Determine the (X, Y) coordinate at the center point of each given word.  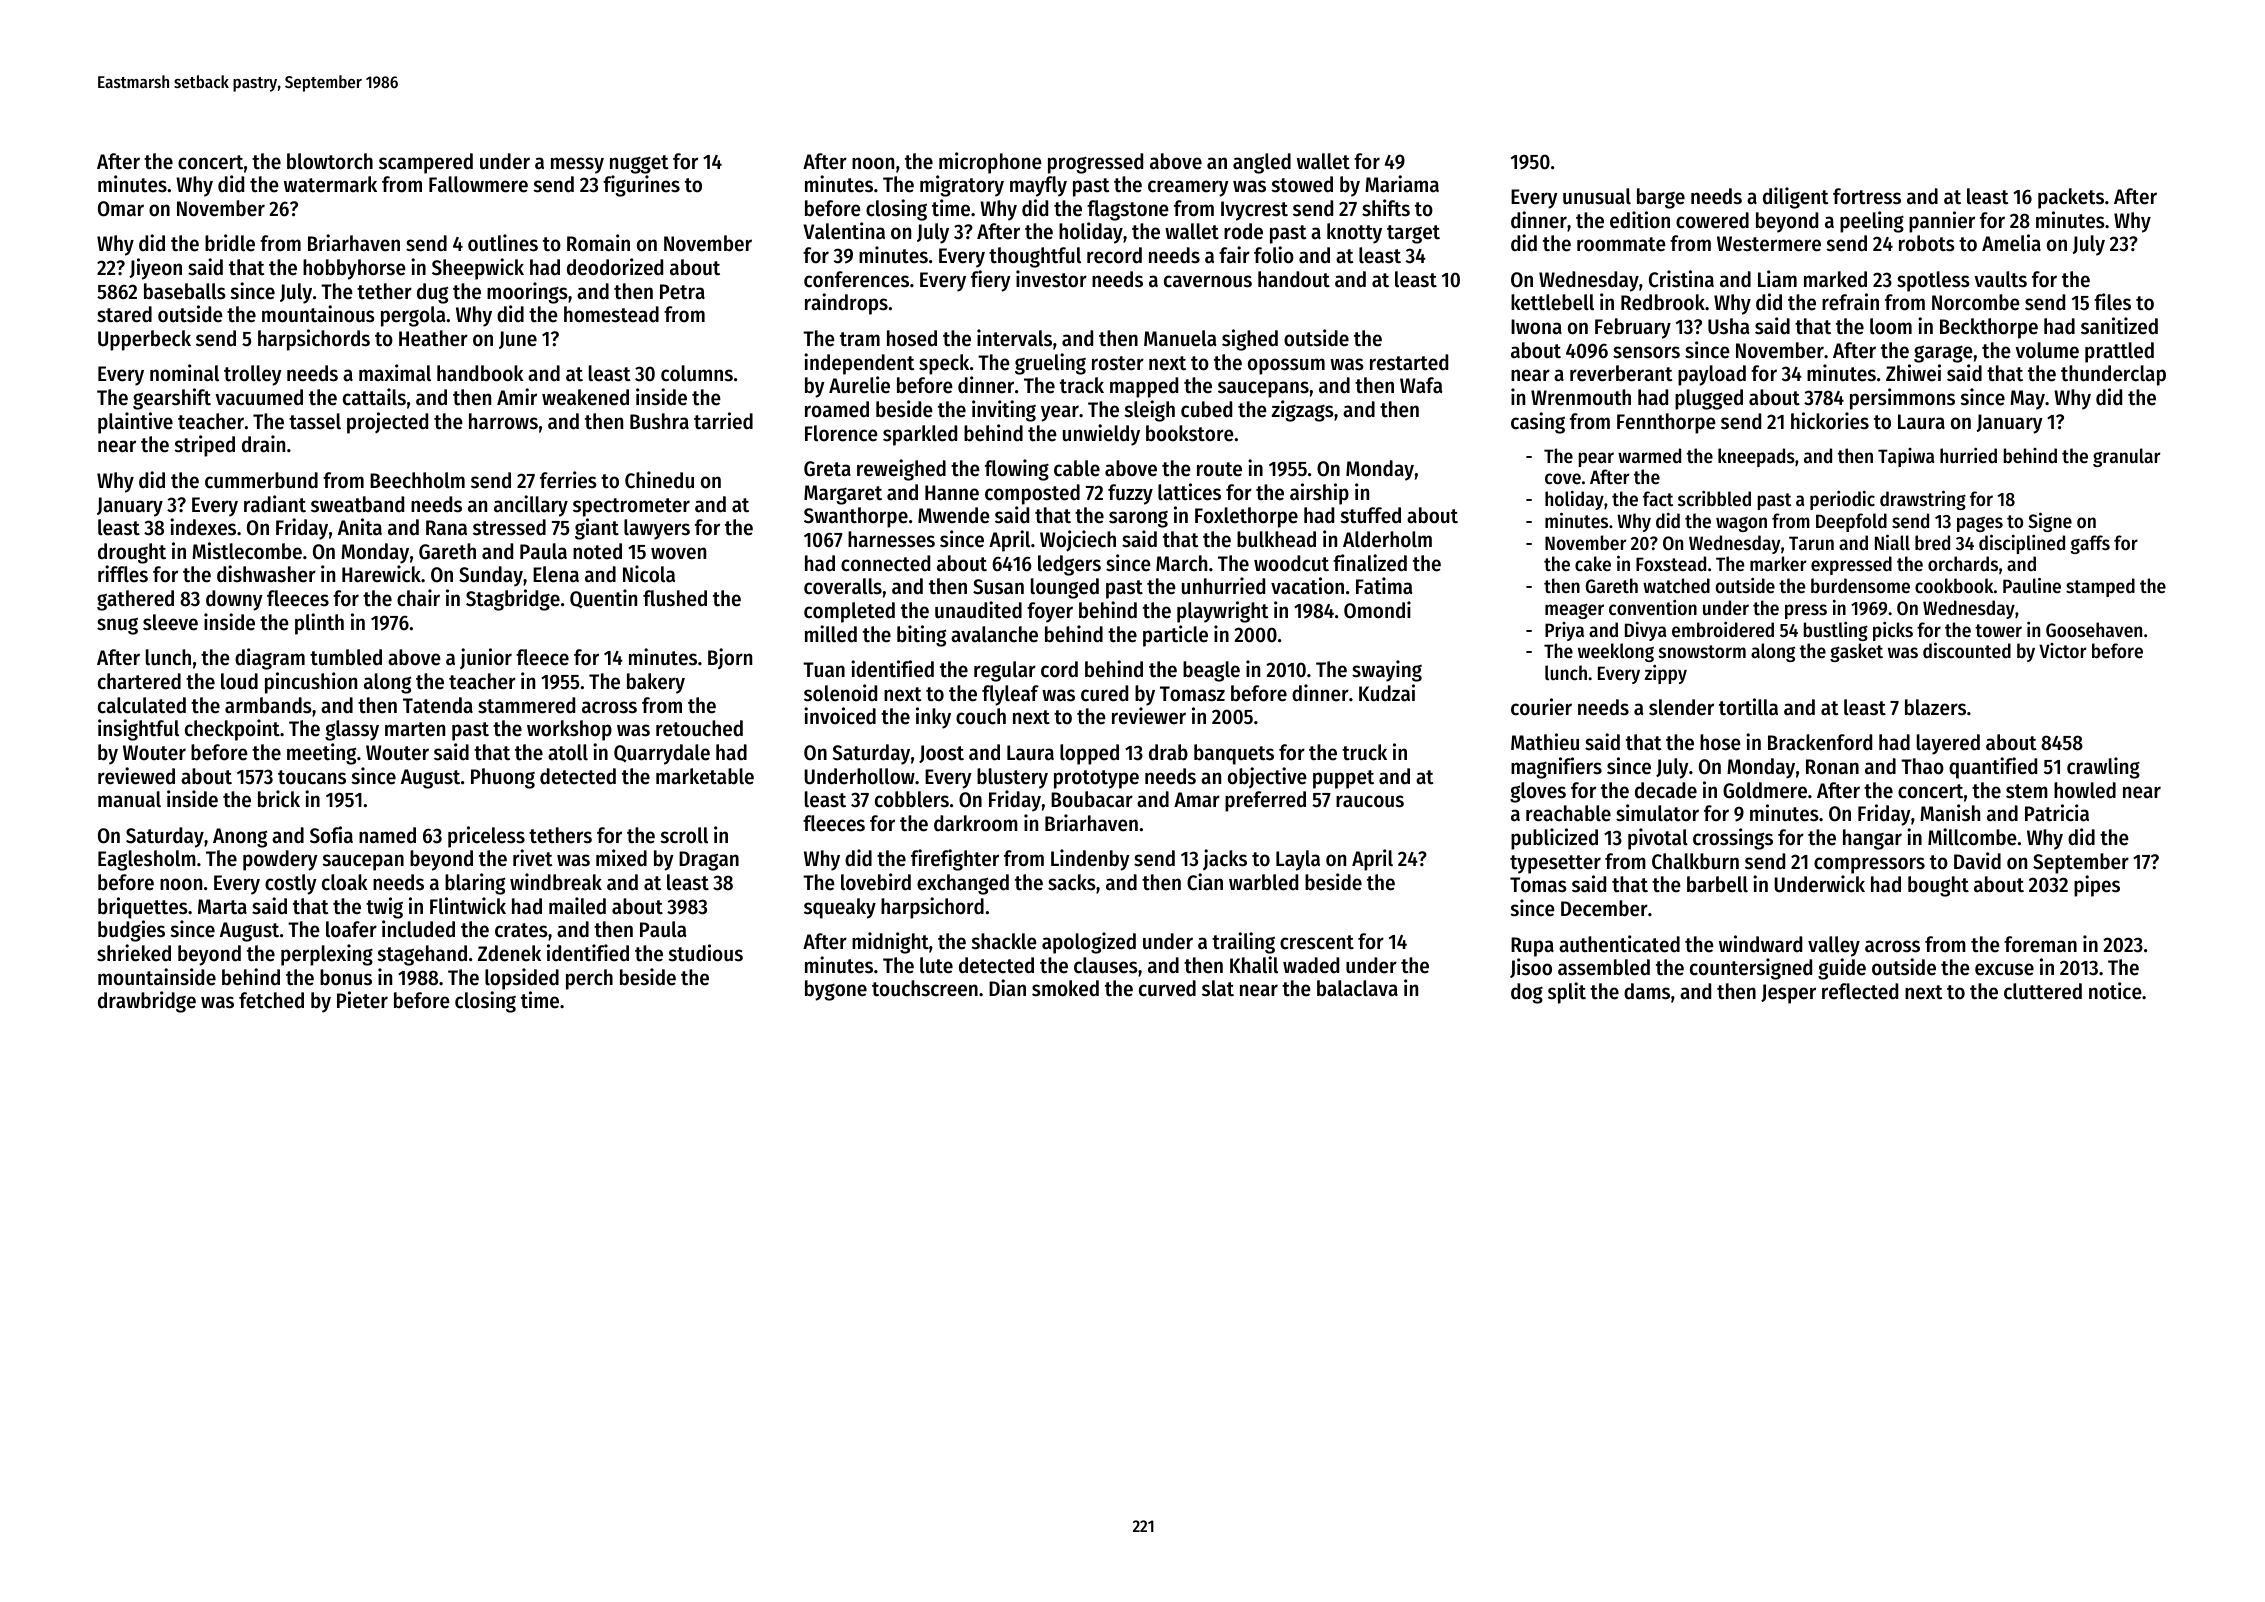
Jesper (1788, 994)
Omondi (1377, 610)
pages (1980, 524)
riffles (123, 574)
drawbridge (147, 1002)
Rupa (1532, 947)
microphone (990, 163)
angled (1262, 163)
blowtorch (330, 161)
